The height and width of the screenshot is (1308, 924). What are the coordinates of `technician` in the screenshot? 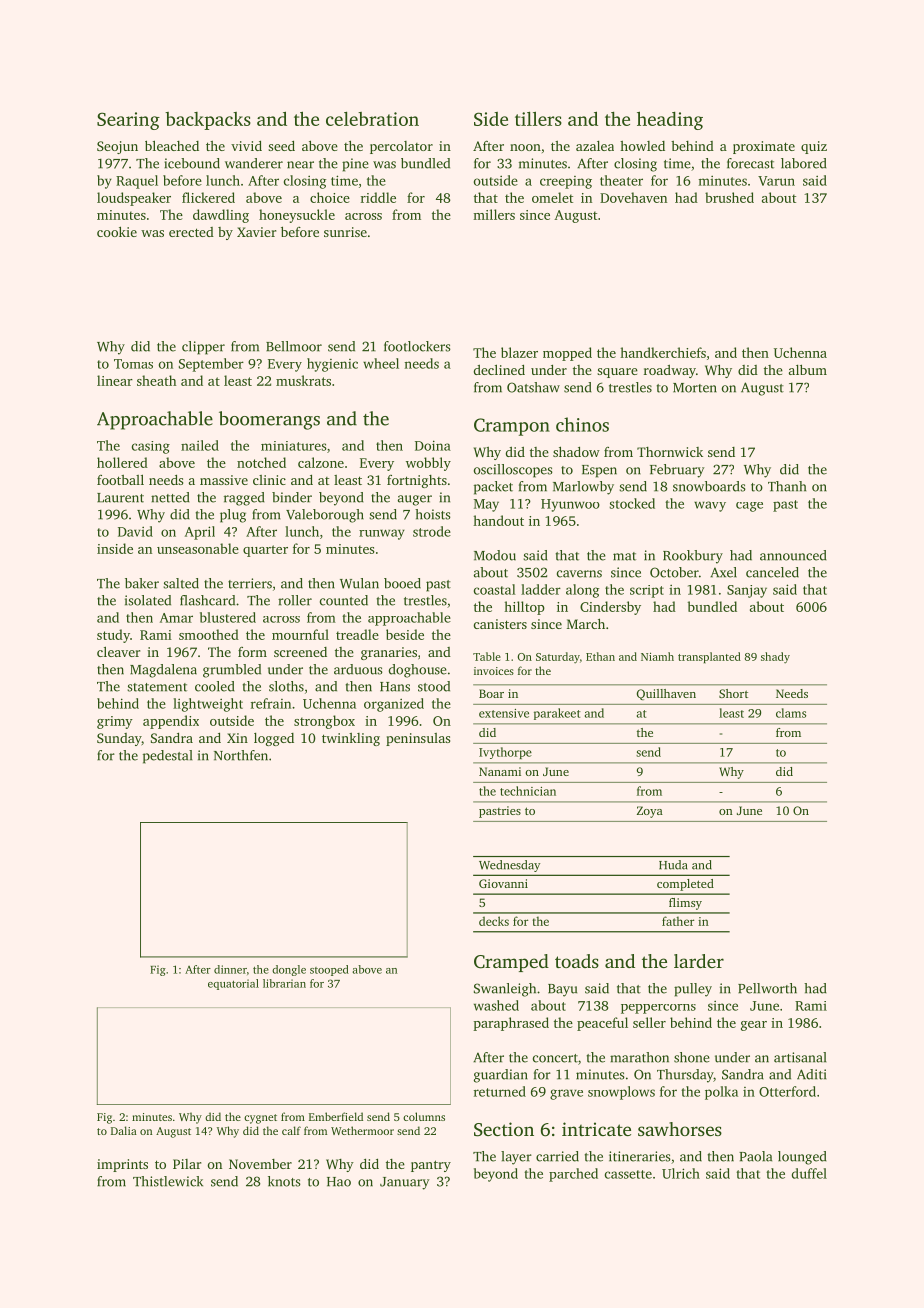 It's located at (528, 791).
